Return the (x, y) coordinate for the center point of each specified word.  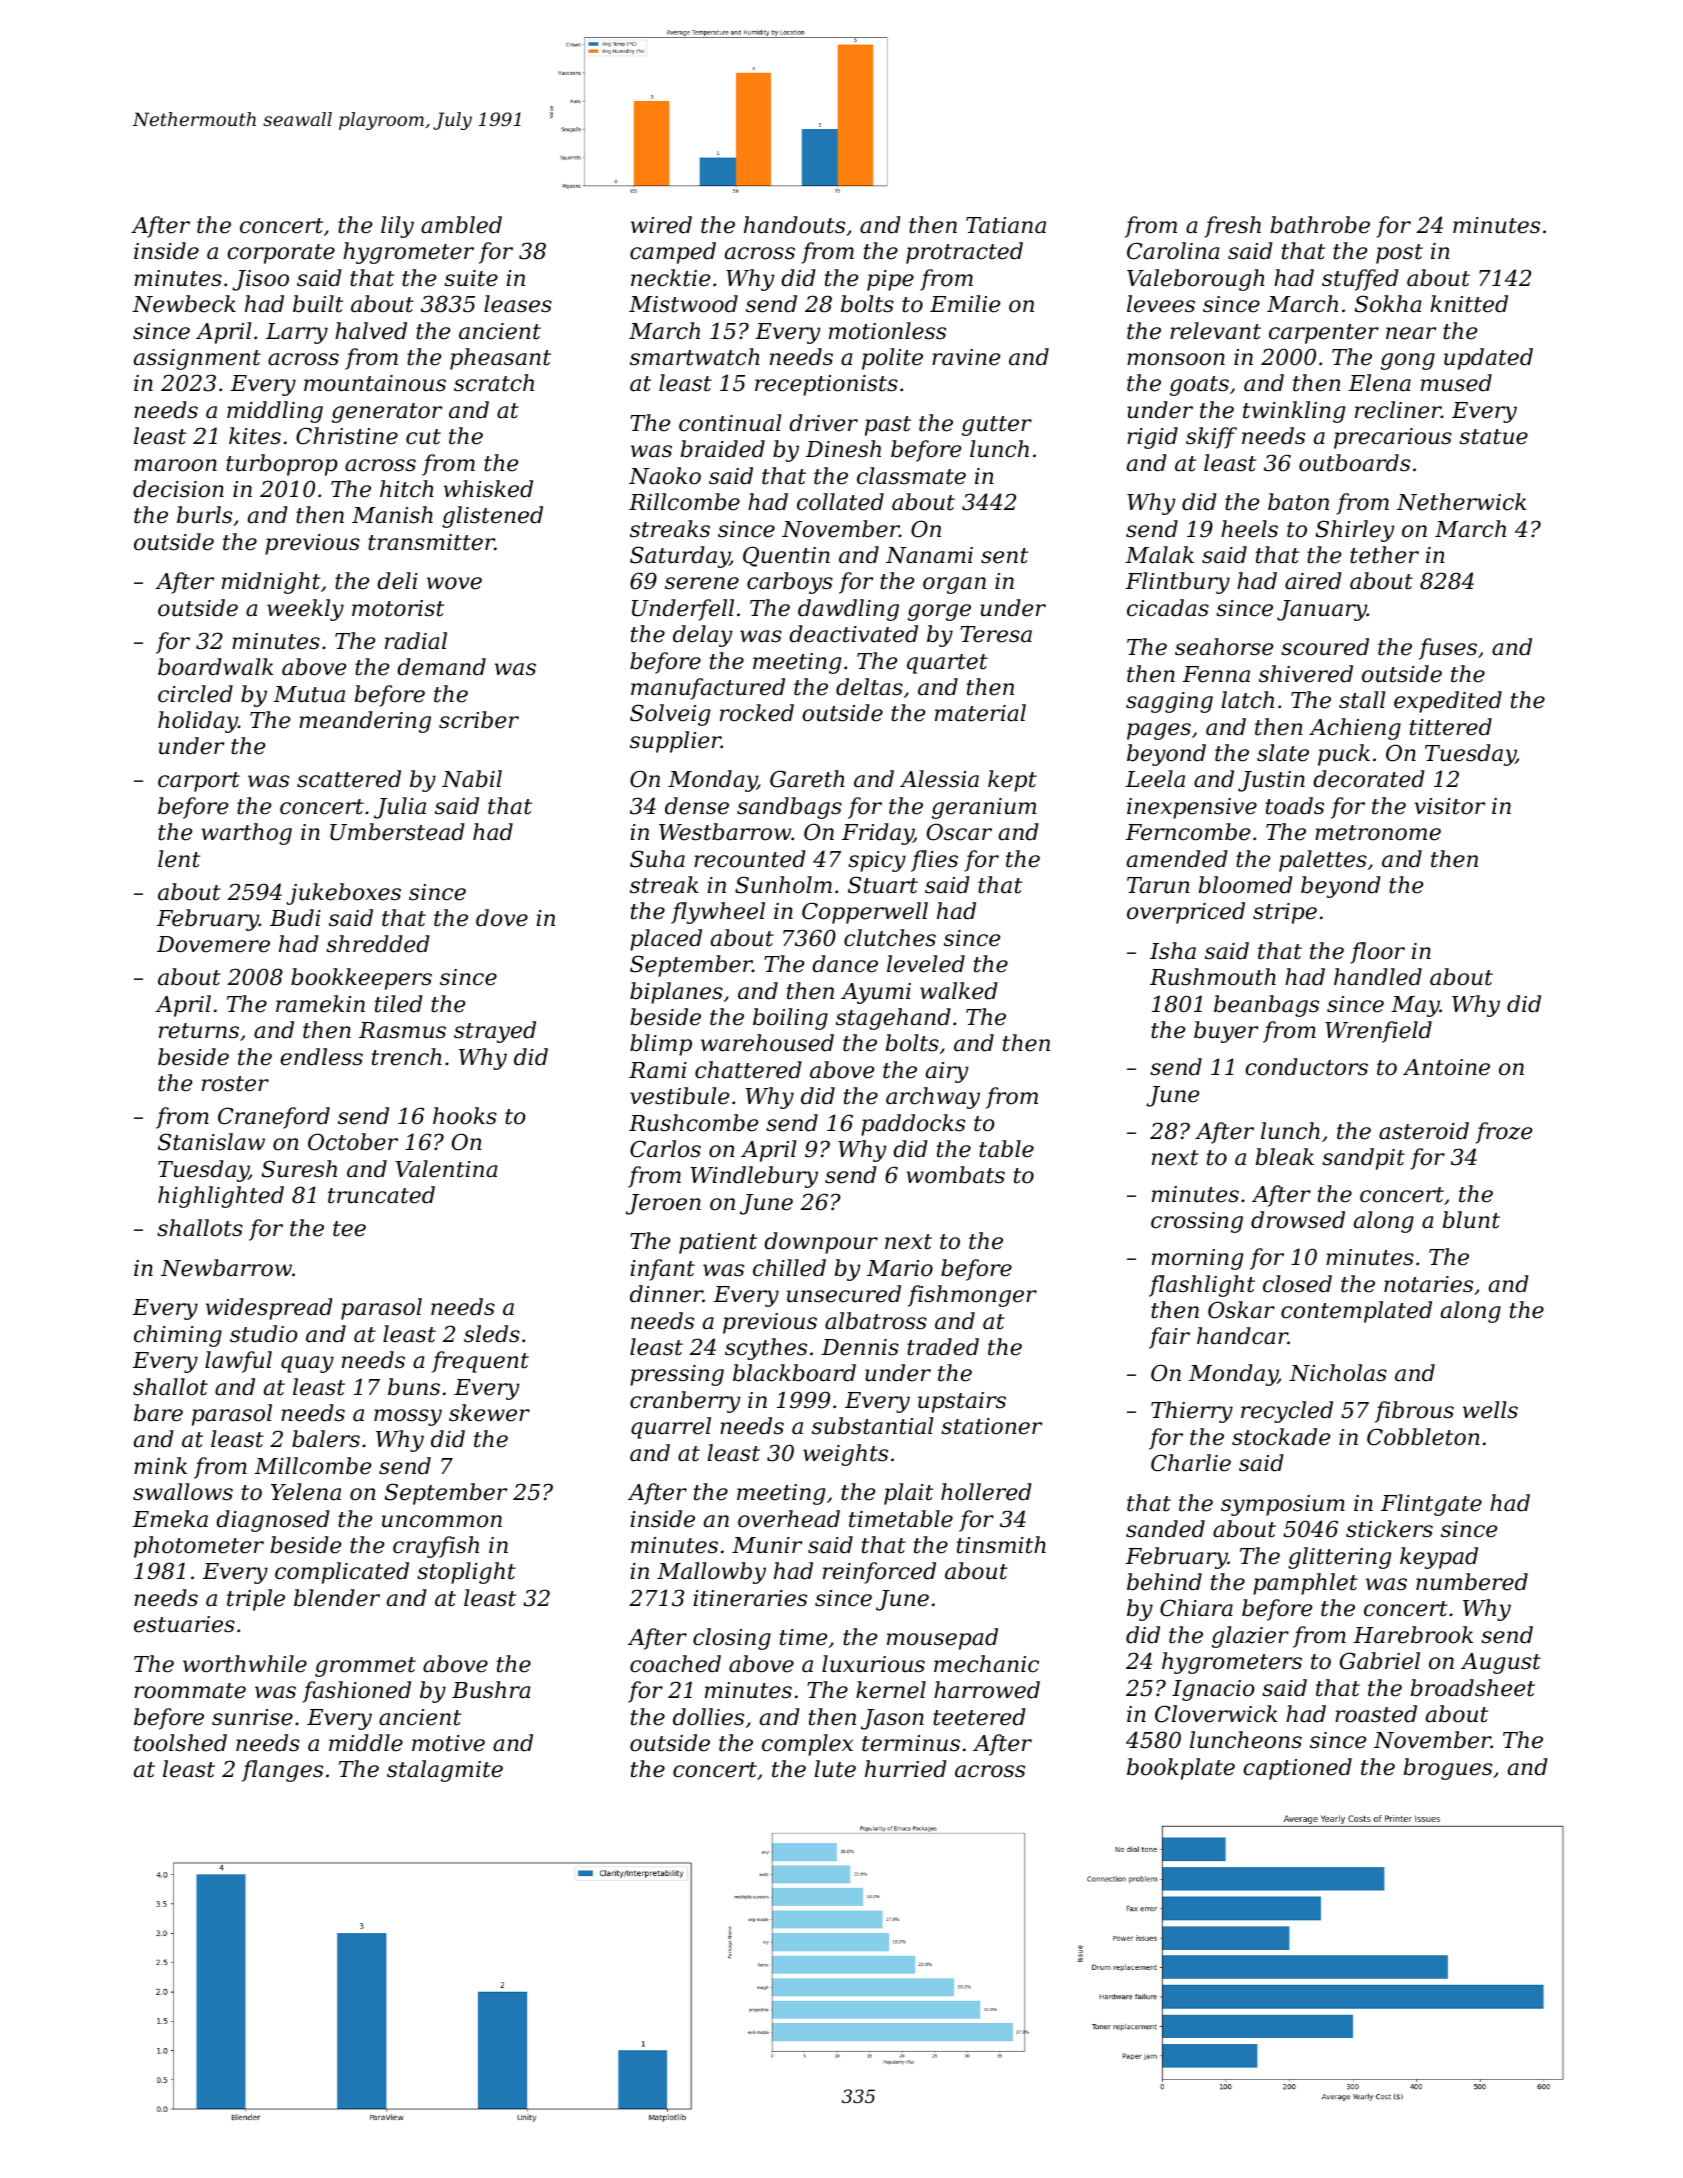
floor (1377, 953)
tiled (399, 1004)
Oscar (959, 832)
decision (178, 489)
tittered (1451, 727)
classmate (911, 476)
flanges (282, 1771)
